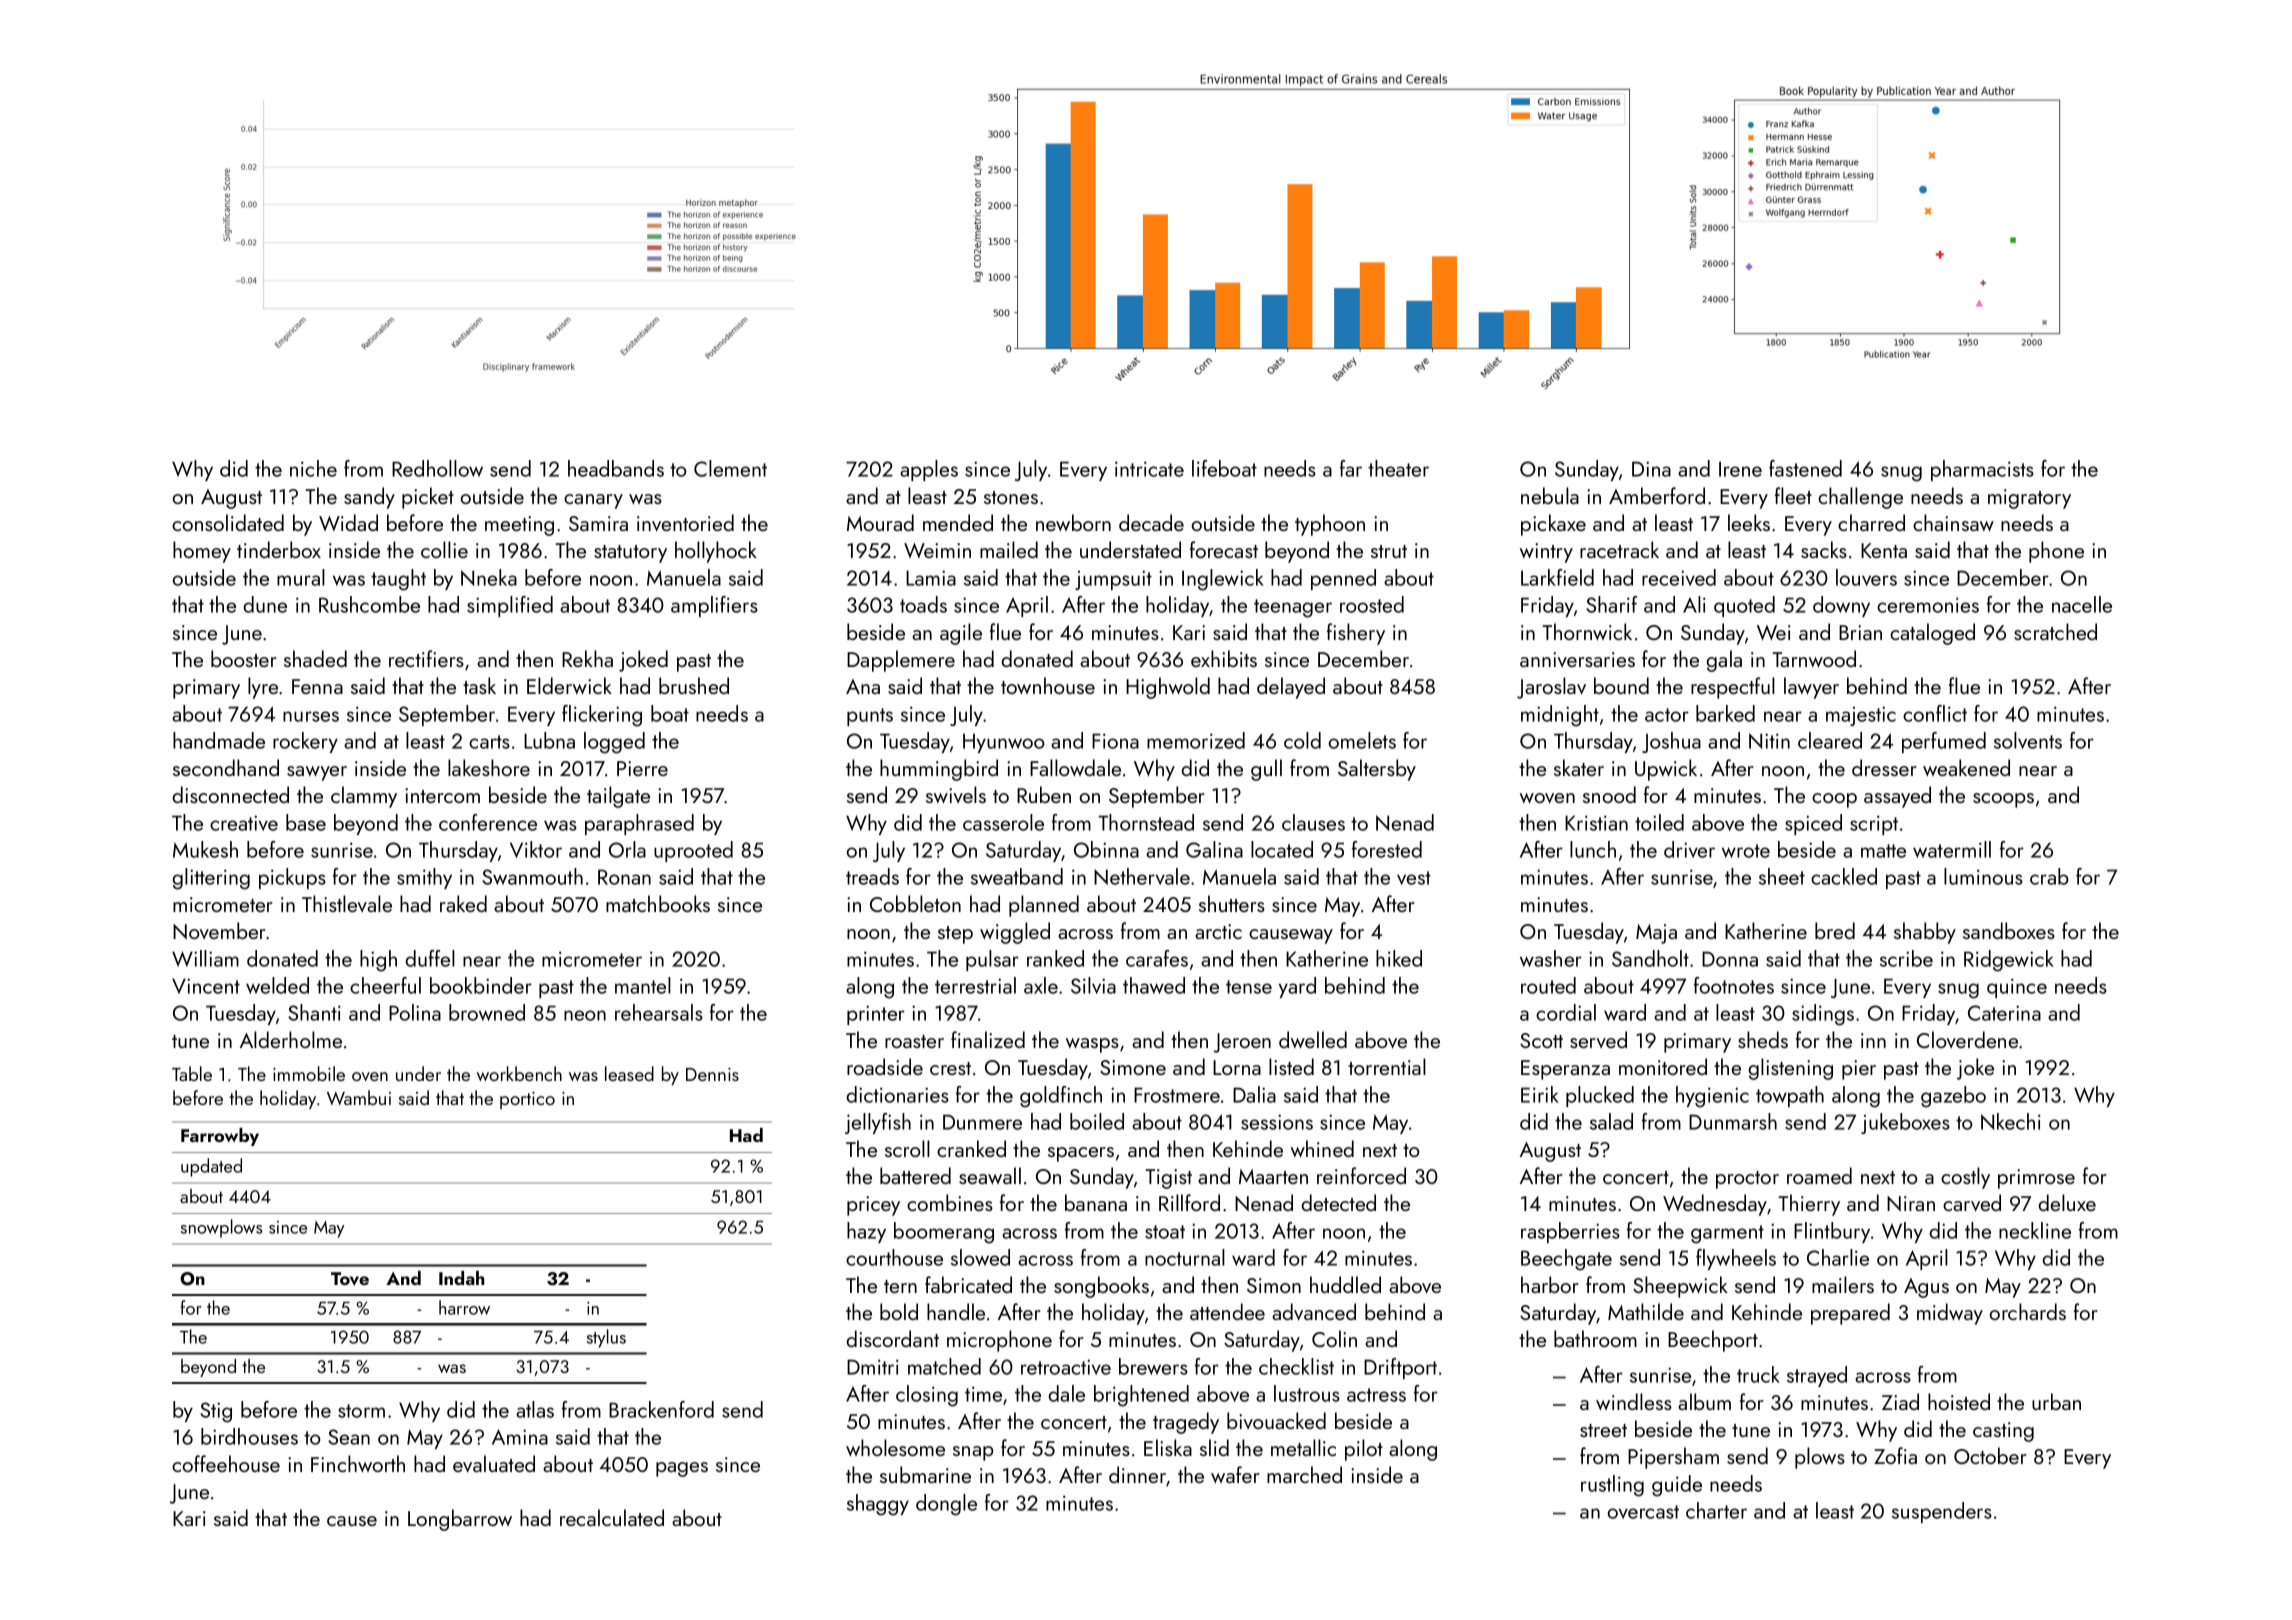 The width and height of the screenshot is (2292, 1620). What do you see at coordinates (510, 606) in the screenshot?
I see `simplified` at bounding box center [510, 606].
